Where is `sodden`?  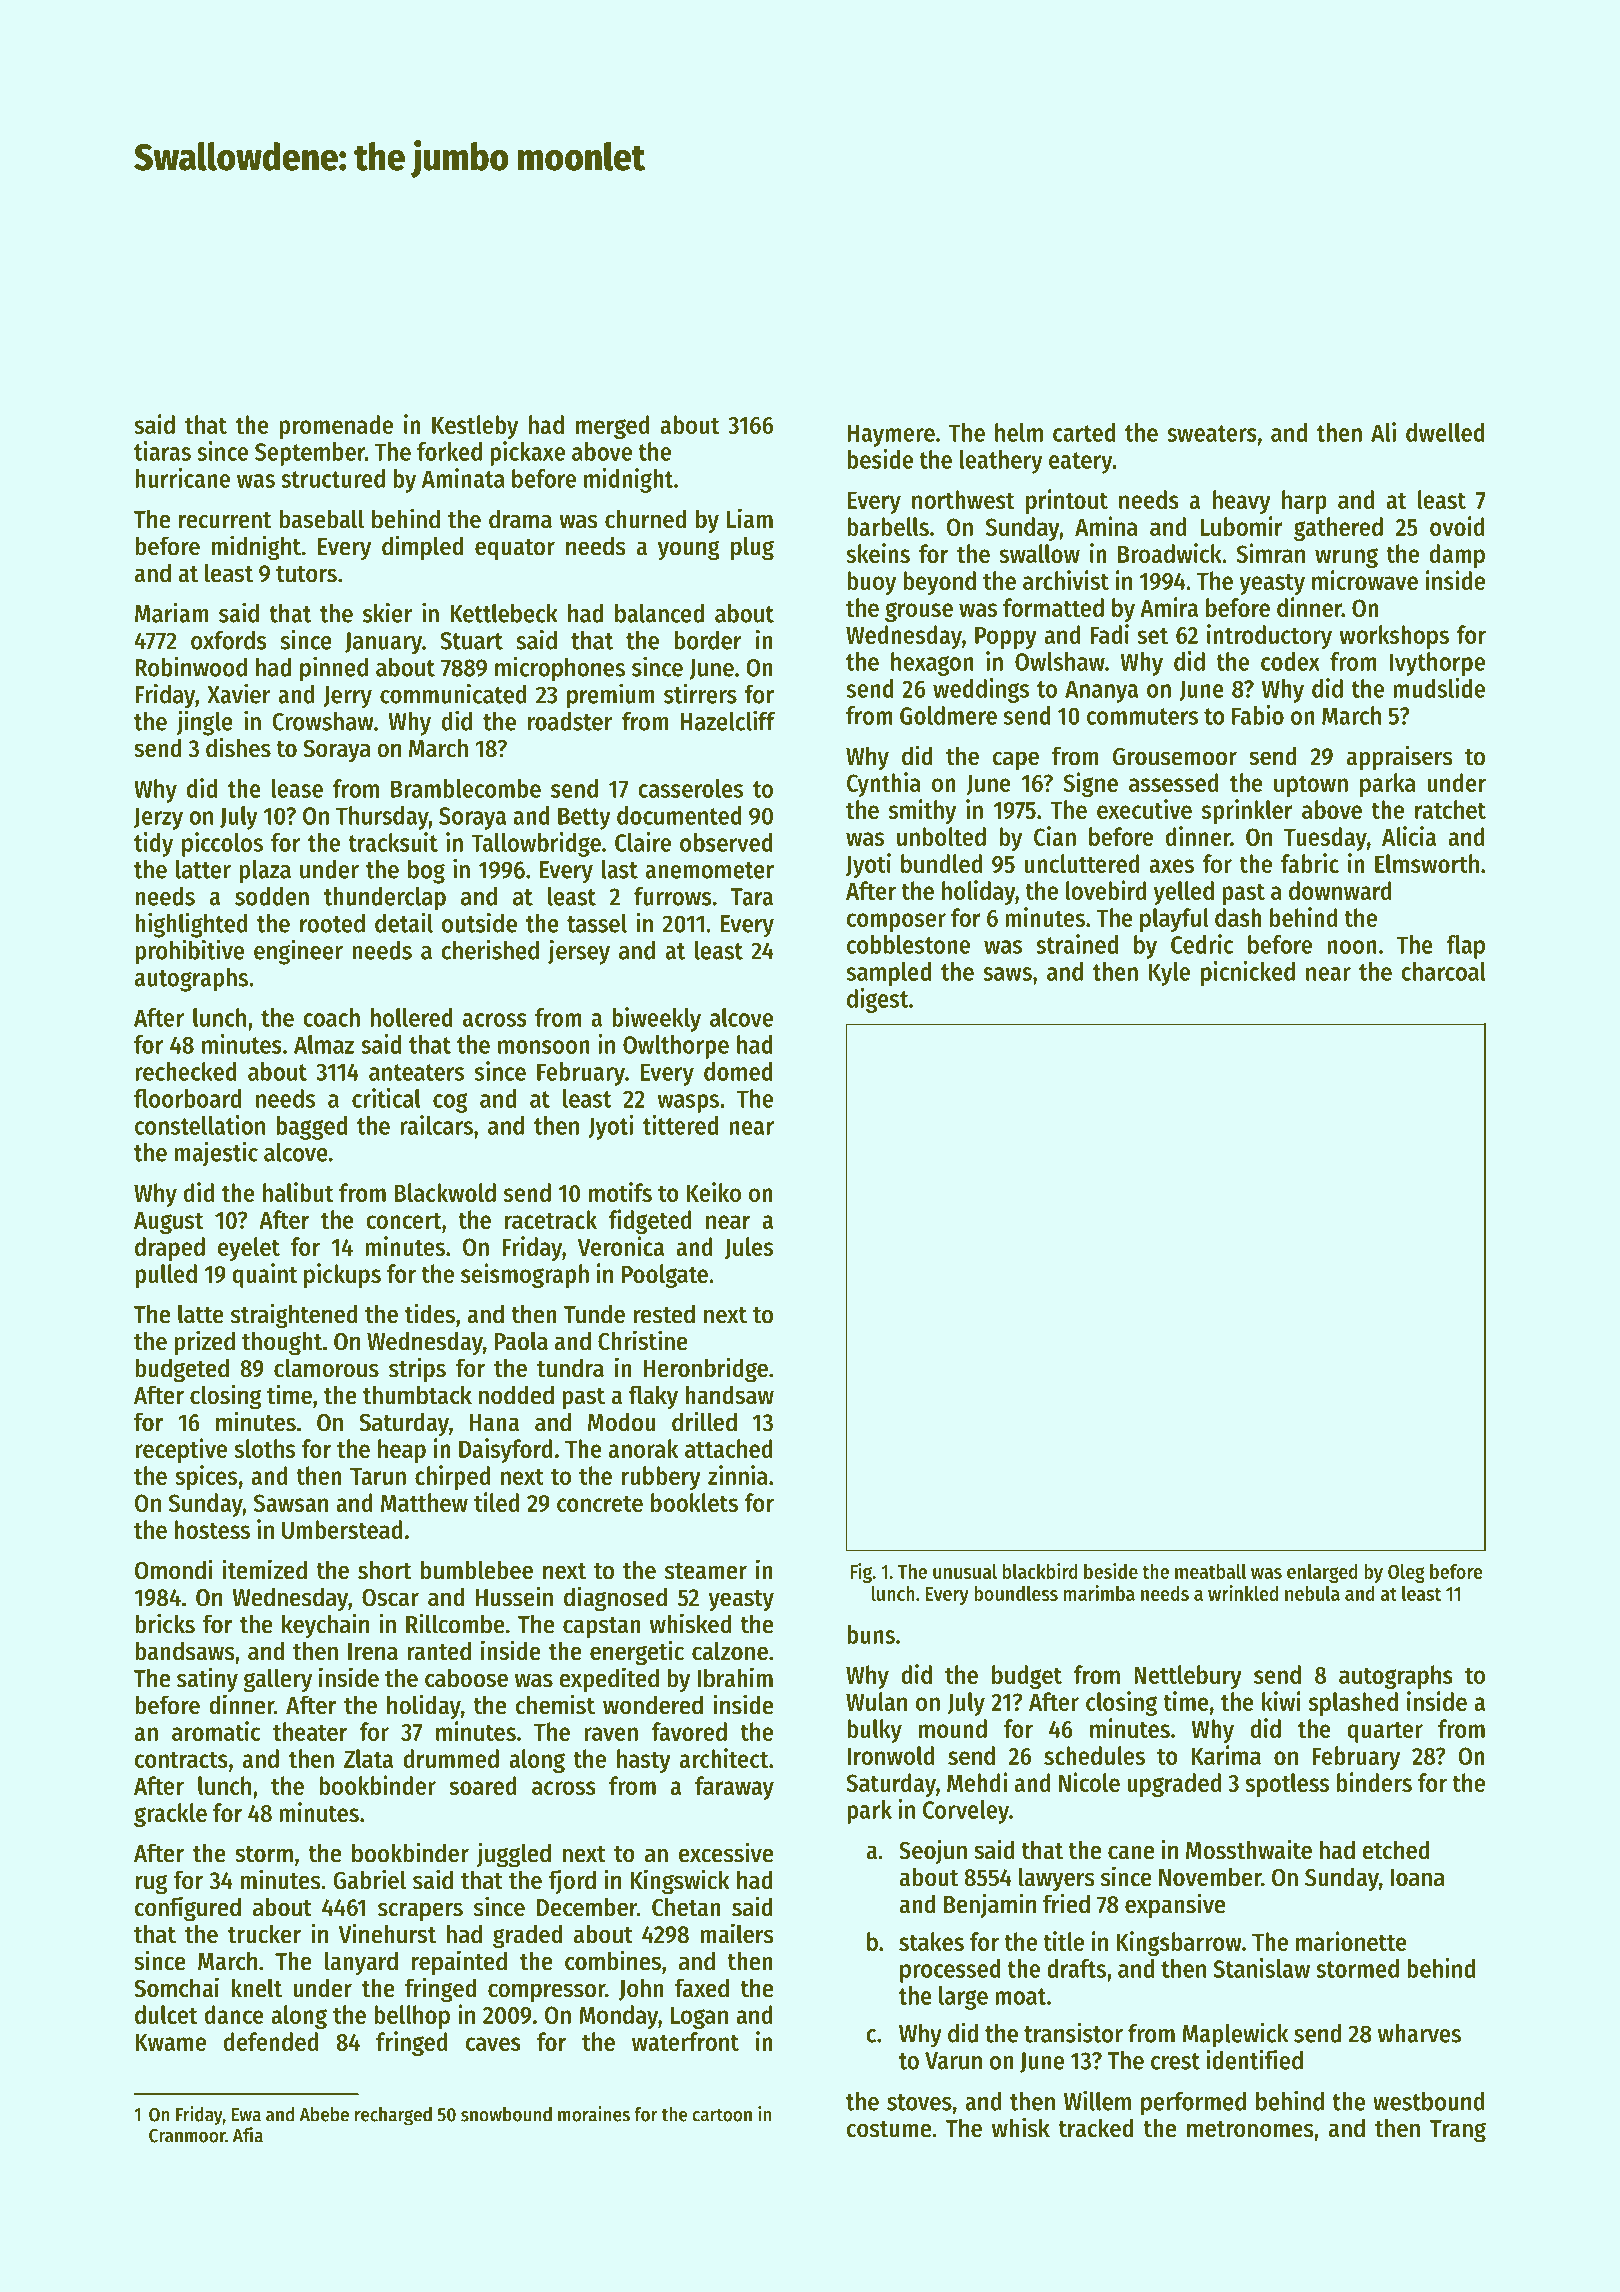
sodden is located at coordinates (272, 896).
